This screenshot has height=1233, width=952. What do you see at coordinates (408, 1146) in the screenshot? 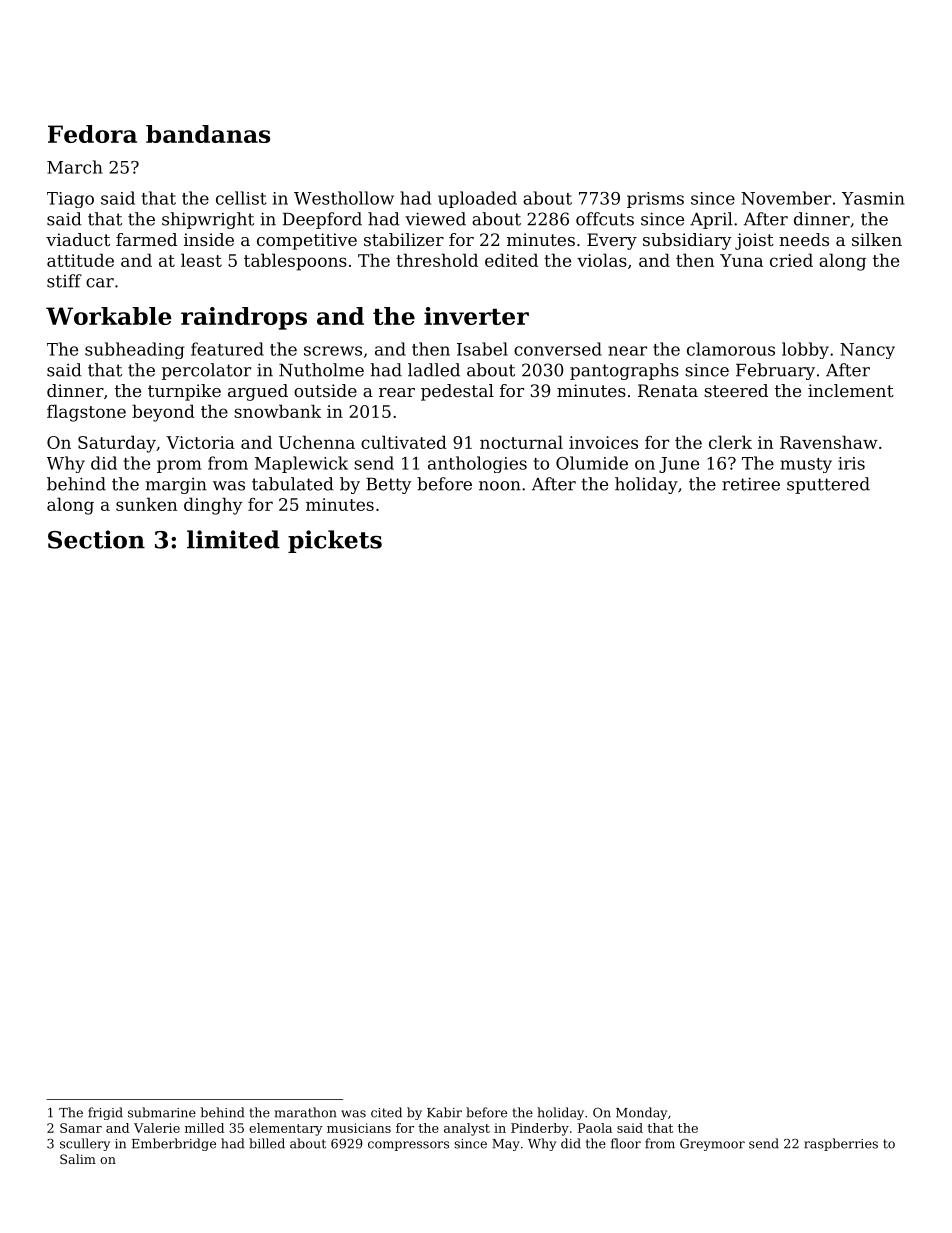
I see `compressors` at bounding box center [408, 1146].
